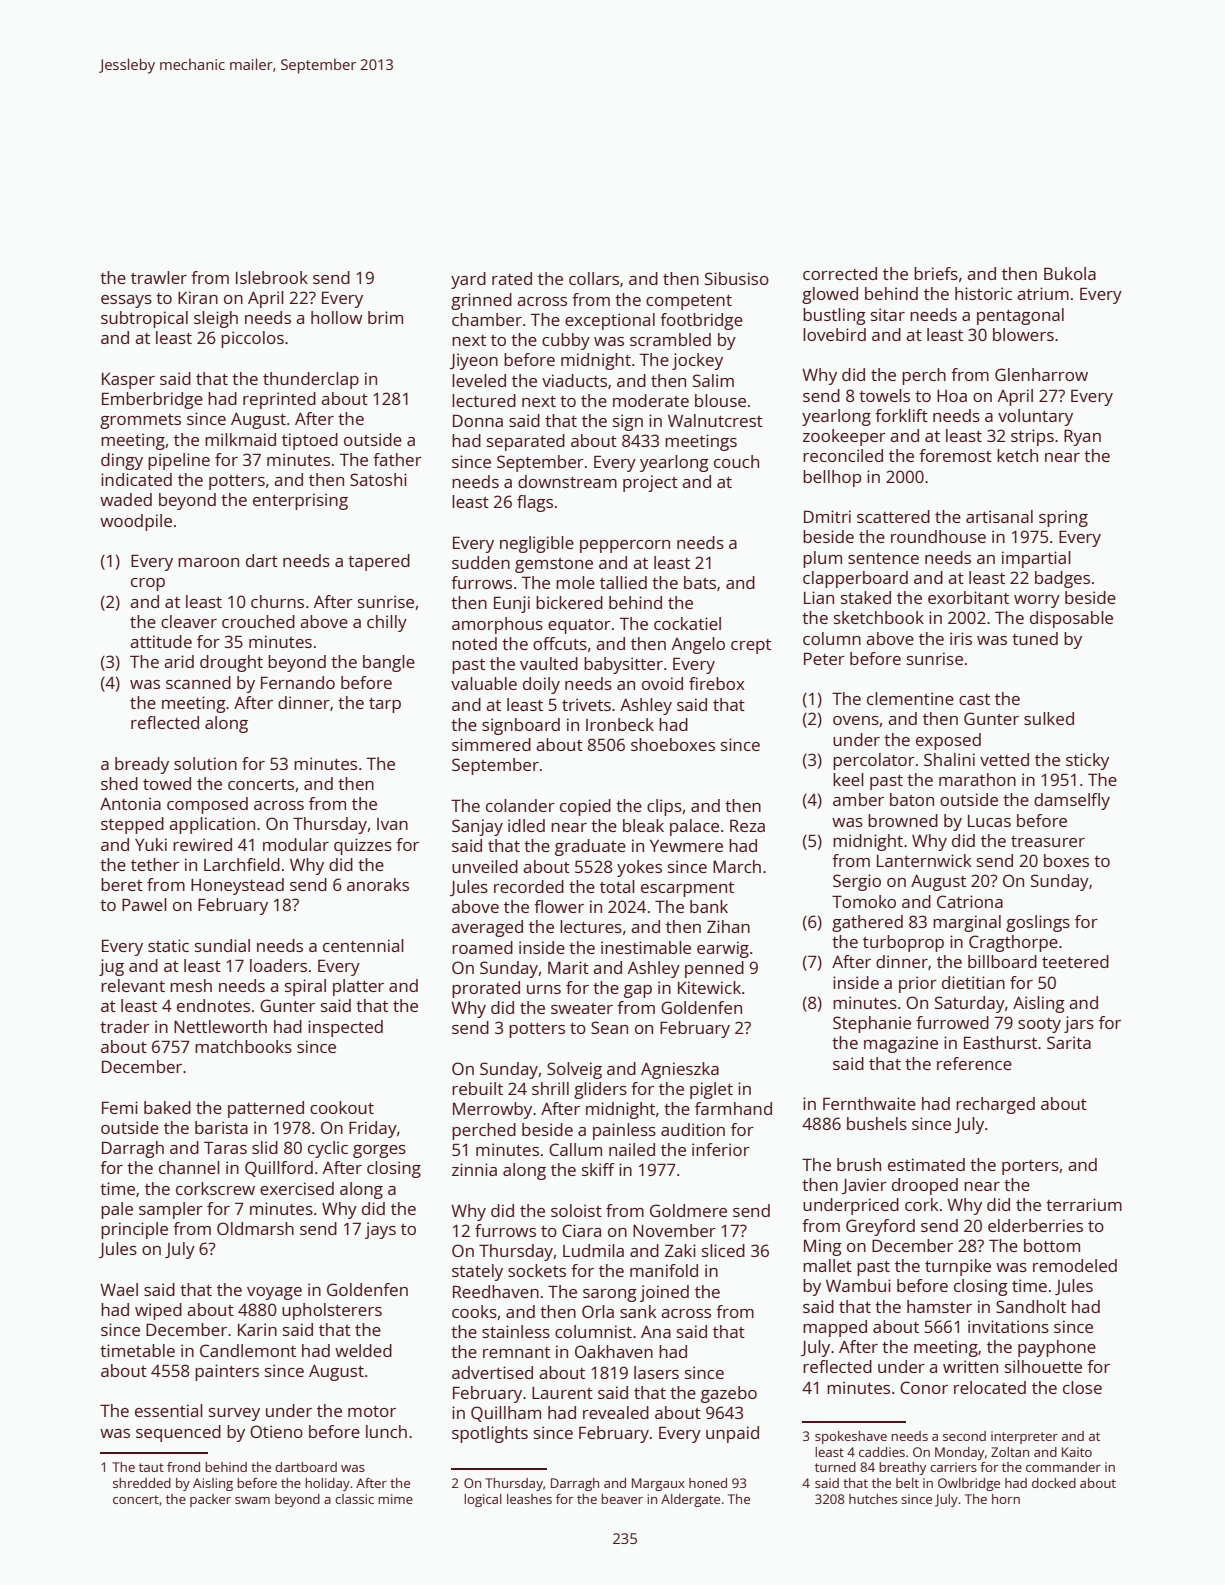  Describe the element at coordinates (296, 844) in the screenshot. I see `modular` at that location.
